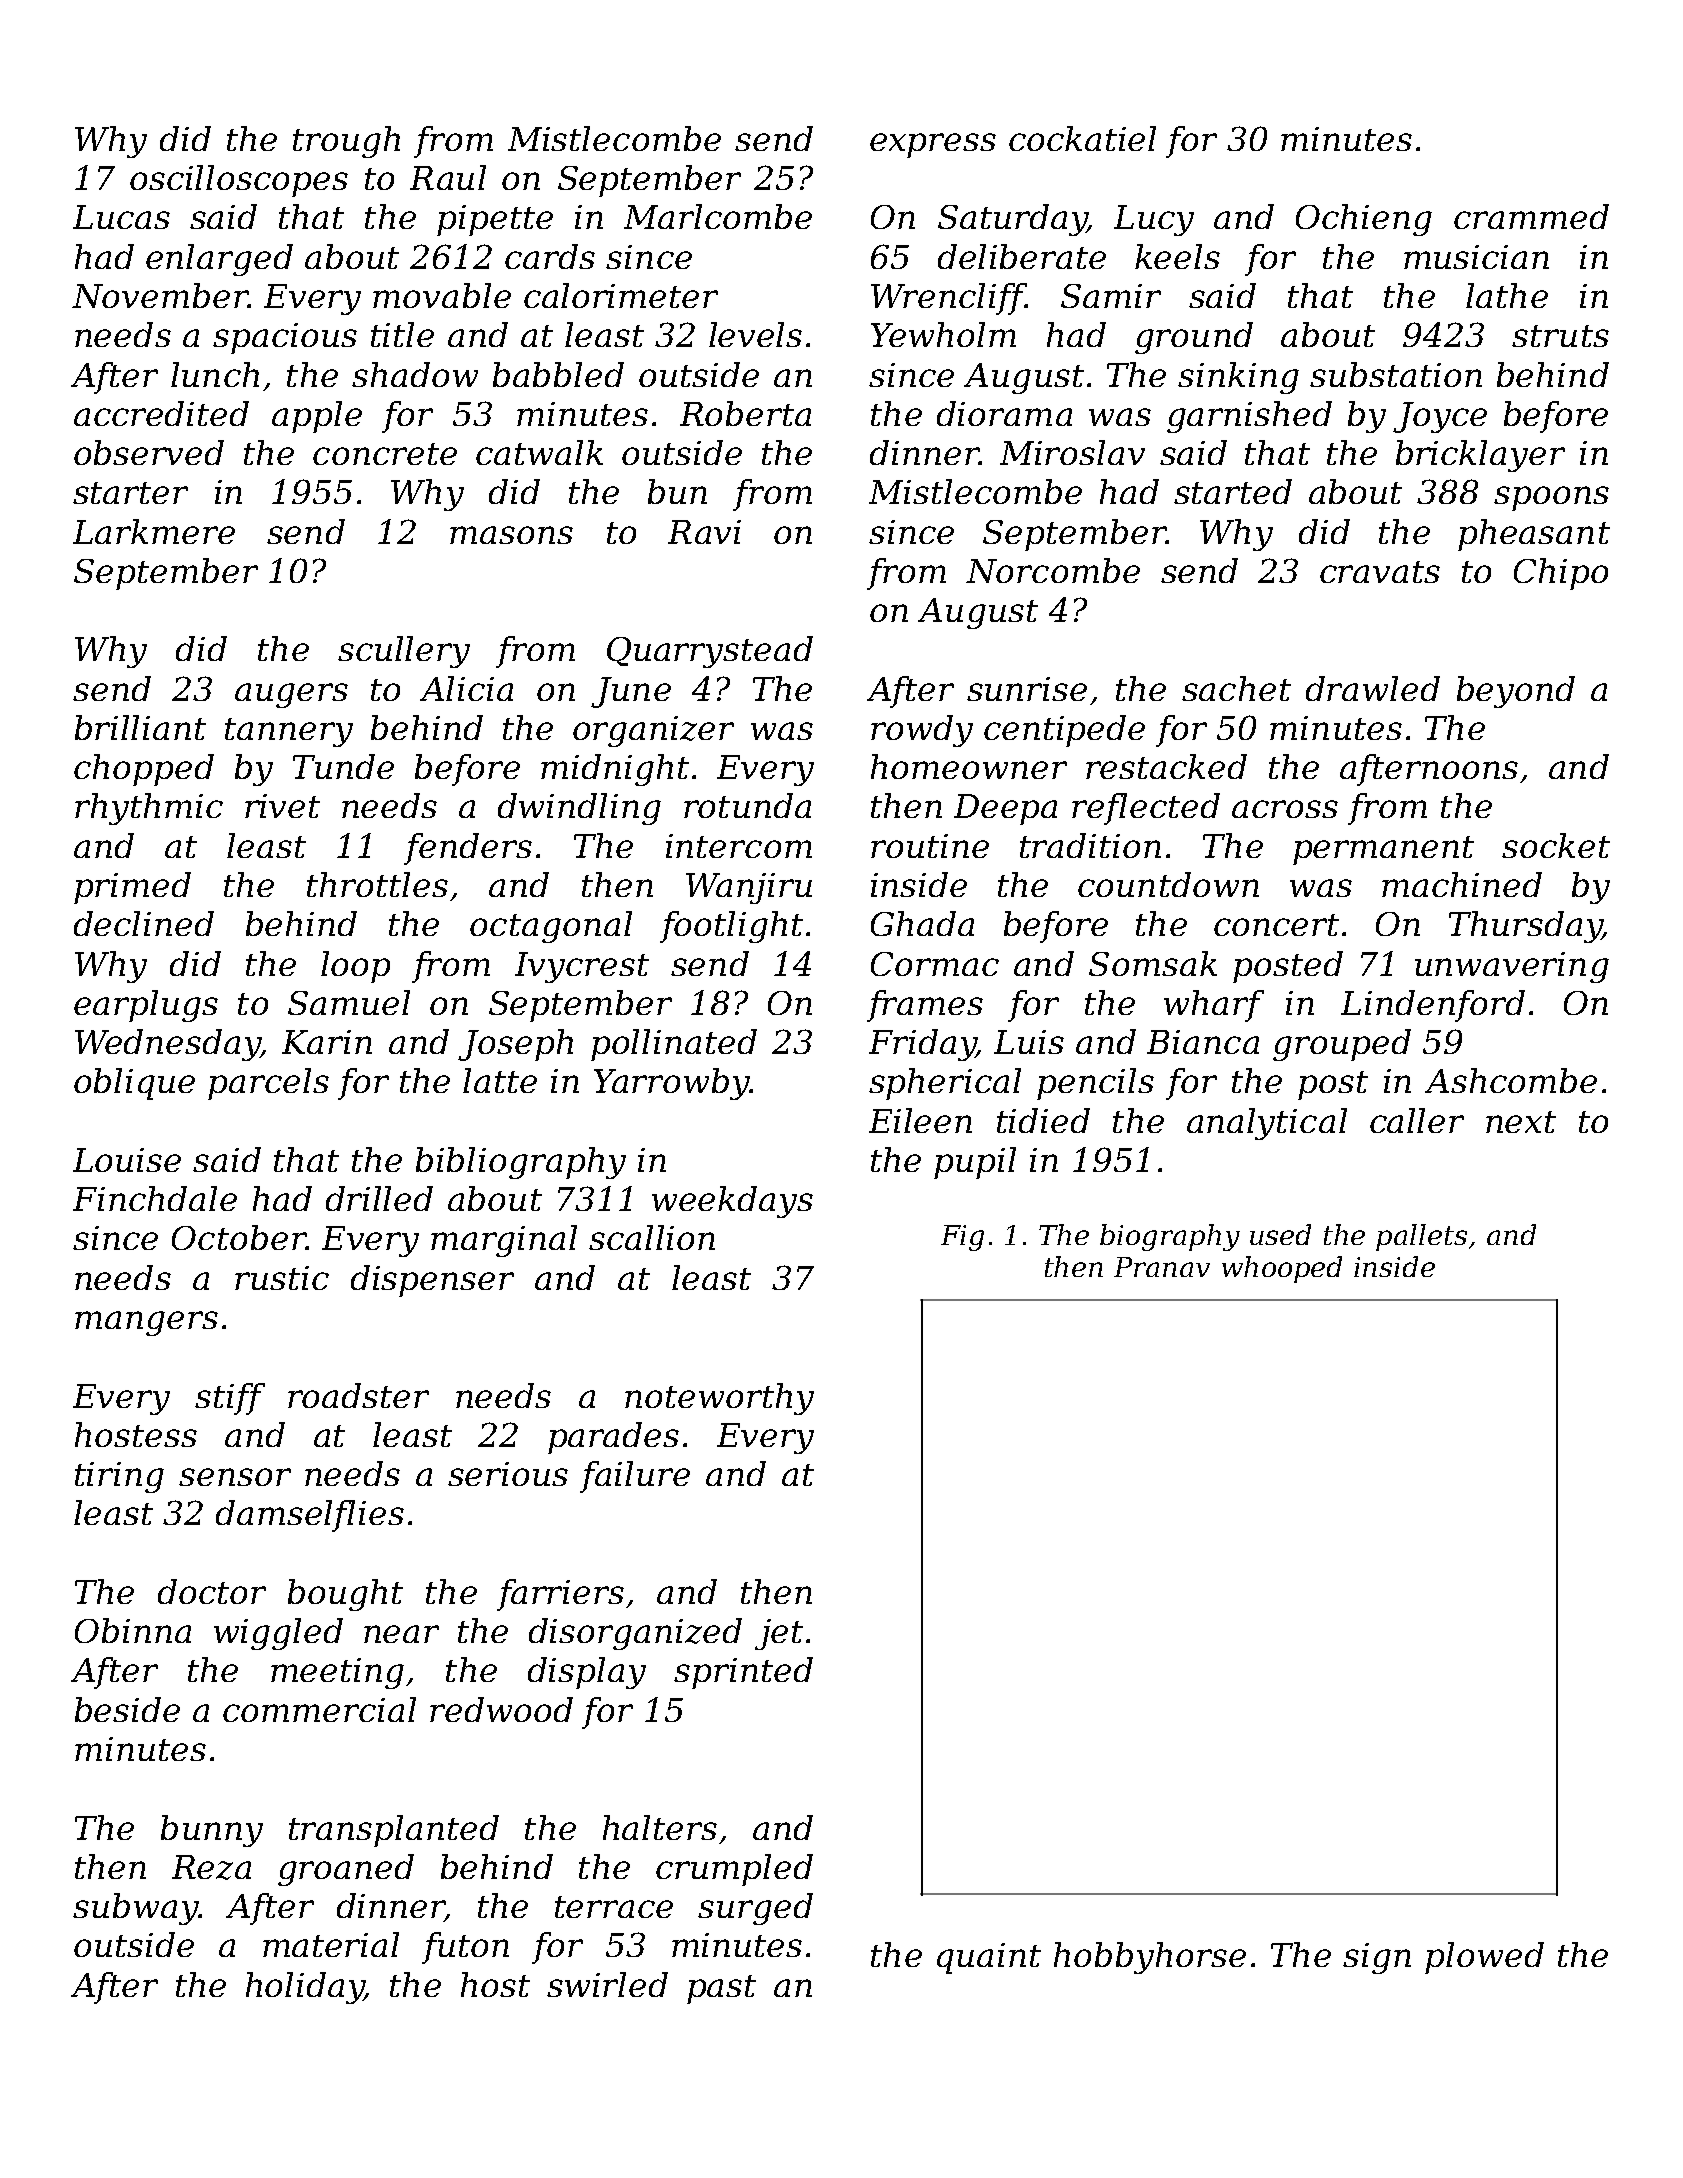 Image resolution: width=1683 pixels, height=2178 pixels. Describe the element at coordinates (732, 1202) in the page. I see `weekdays` at that location.
